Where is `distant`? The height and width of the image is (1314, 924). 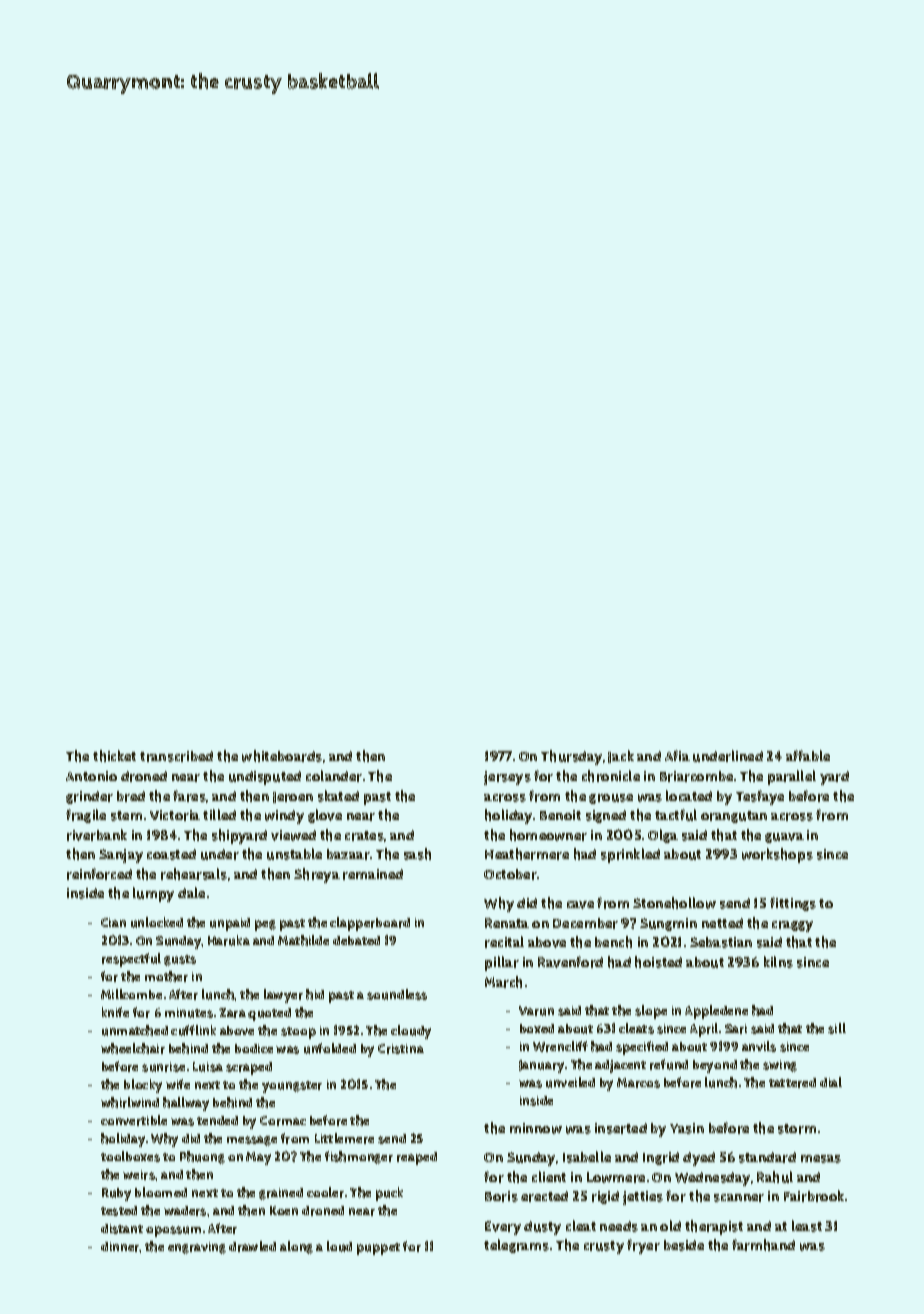
distant is located at coordinates (122, 1229).
